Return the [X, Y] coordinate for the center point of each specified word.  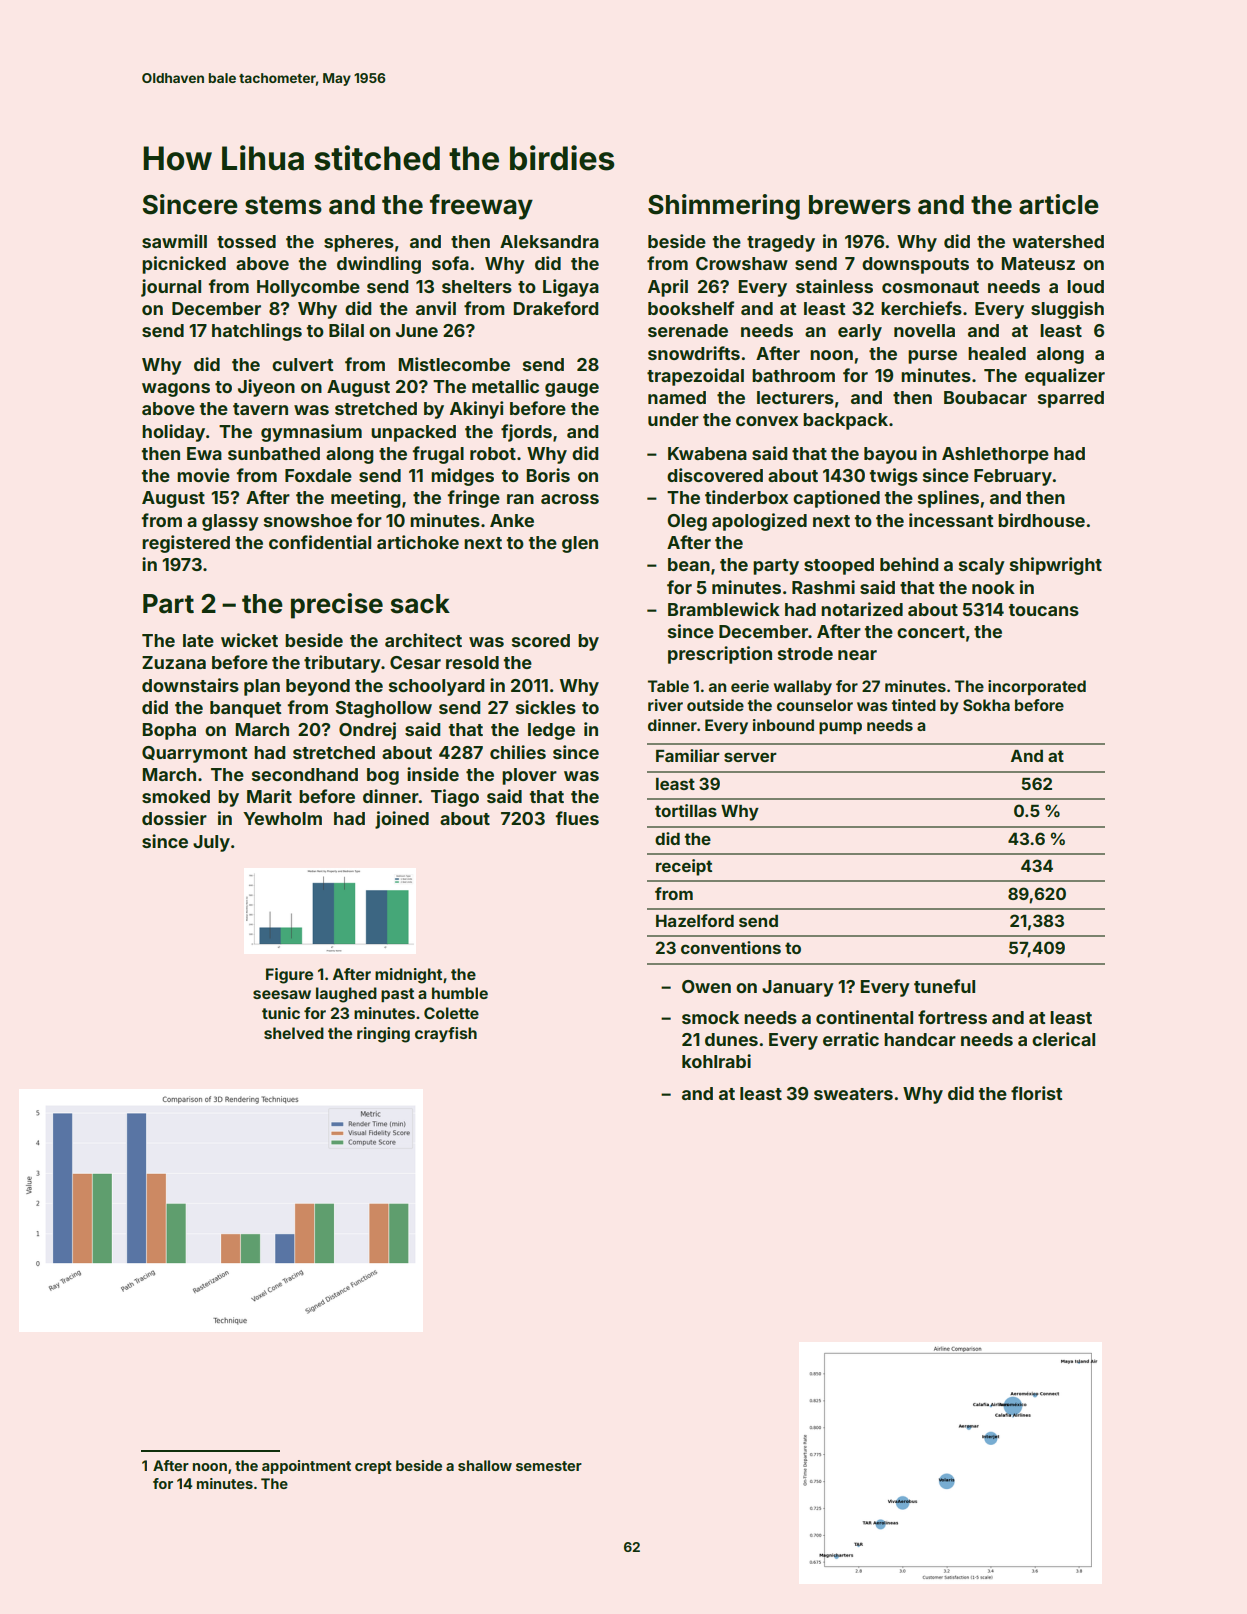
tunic [281, 1013]
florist [1037, 1093]
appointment [306, 1467]
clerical [1063, 1039]
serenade [688, 330]
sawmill [174, 241]
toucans [1044, 610]
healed [997, 353]
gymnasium [311, 433]
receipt [684, 867]
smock [710, 1017]
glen [580, 544]
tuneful [944, 986]
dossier [174, 818]
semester [549, 1466]
